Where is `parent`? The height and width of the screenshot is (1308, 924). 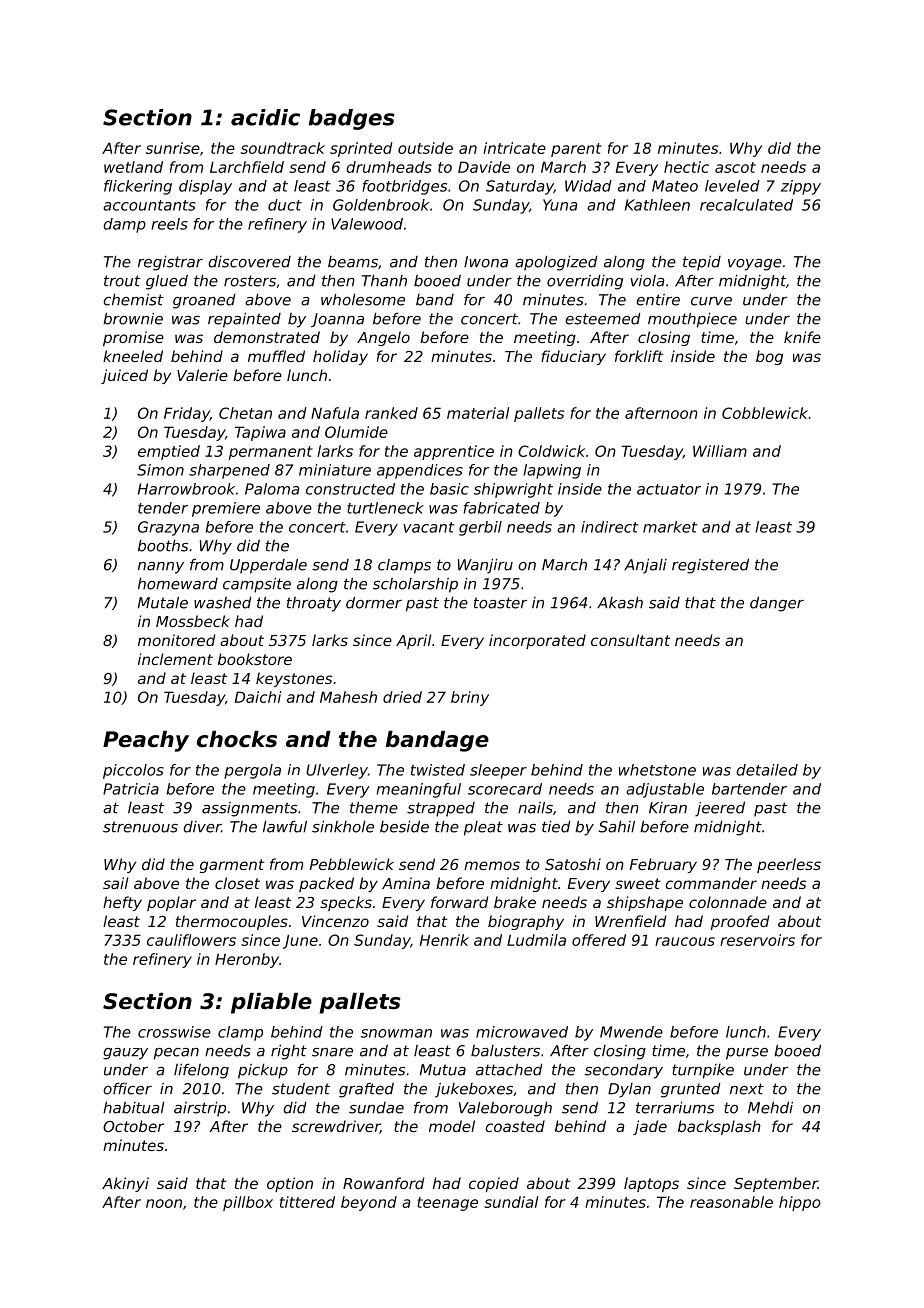 parent is located at coordinates (576, 150).
